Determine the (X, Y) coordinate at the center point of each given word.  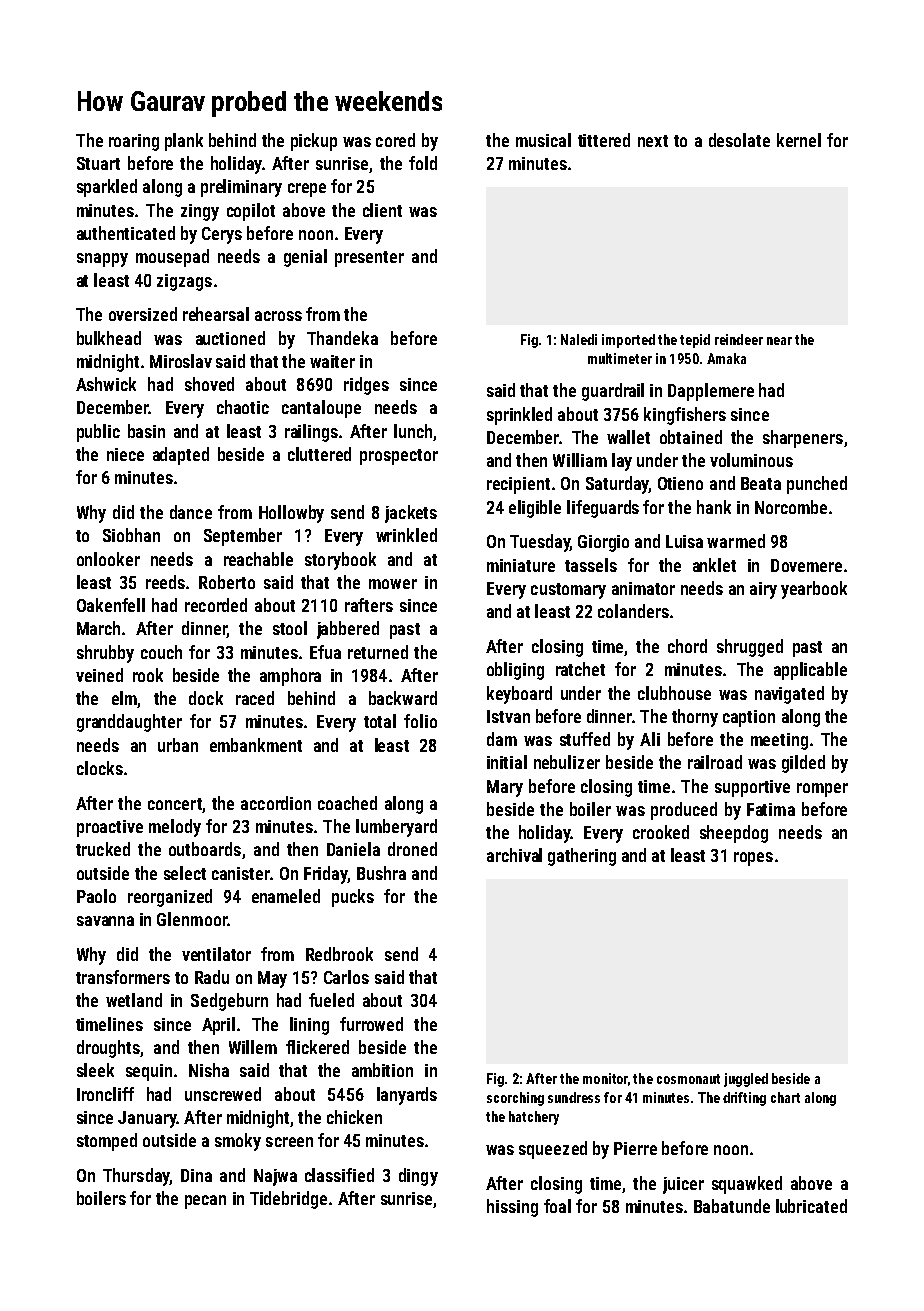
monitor (605, 1078)
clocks (100, 768)
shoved (209, 384)
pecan (205, 1202)
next (653, 141)
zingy (200, 212)
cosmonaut (688, 1079)
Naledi (579, 339)
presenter (369, 259)
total (380, 721)
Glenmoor (192, 919)
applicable (810, 671)
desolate (739, 140)
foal (557, 1206)
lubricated (811, 1206)
